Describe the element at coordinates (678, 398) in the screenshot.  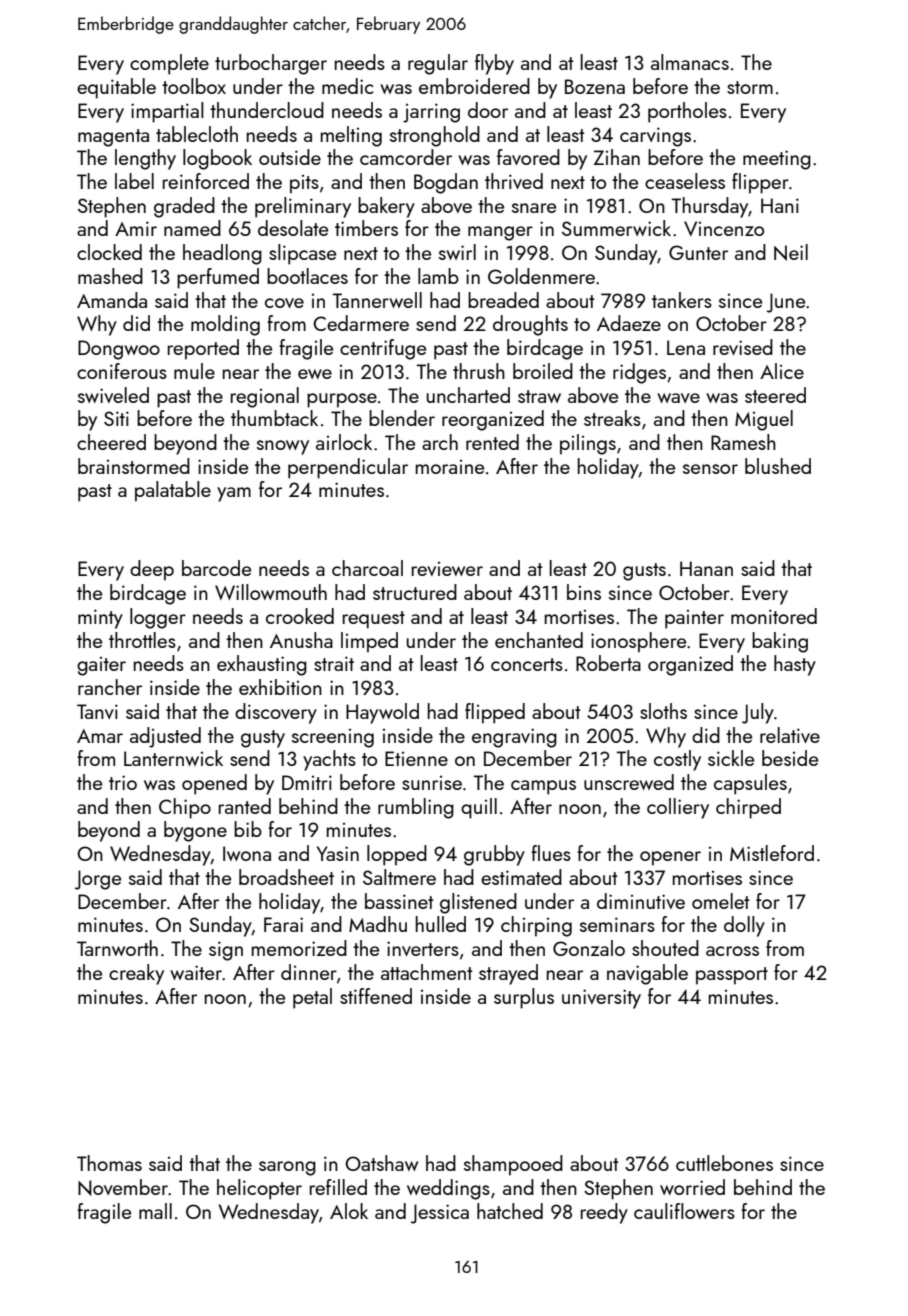
I see `wave` at that location.
